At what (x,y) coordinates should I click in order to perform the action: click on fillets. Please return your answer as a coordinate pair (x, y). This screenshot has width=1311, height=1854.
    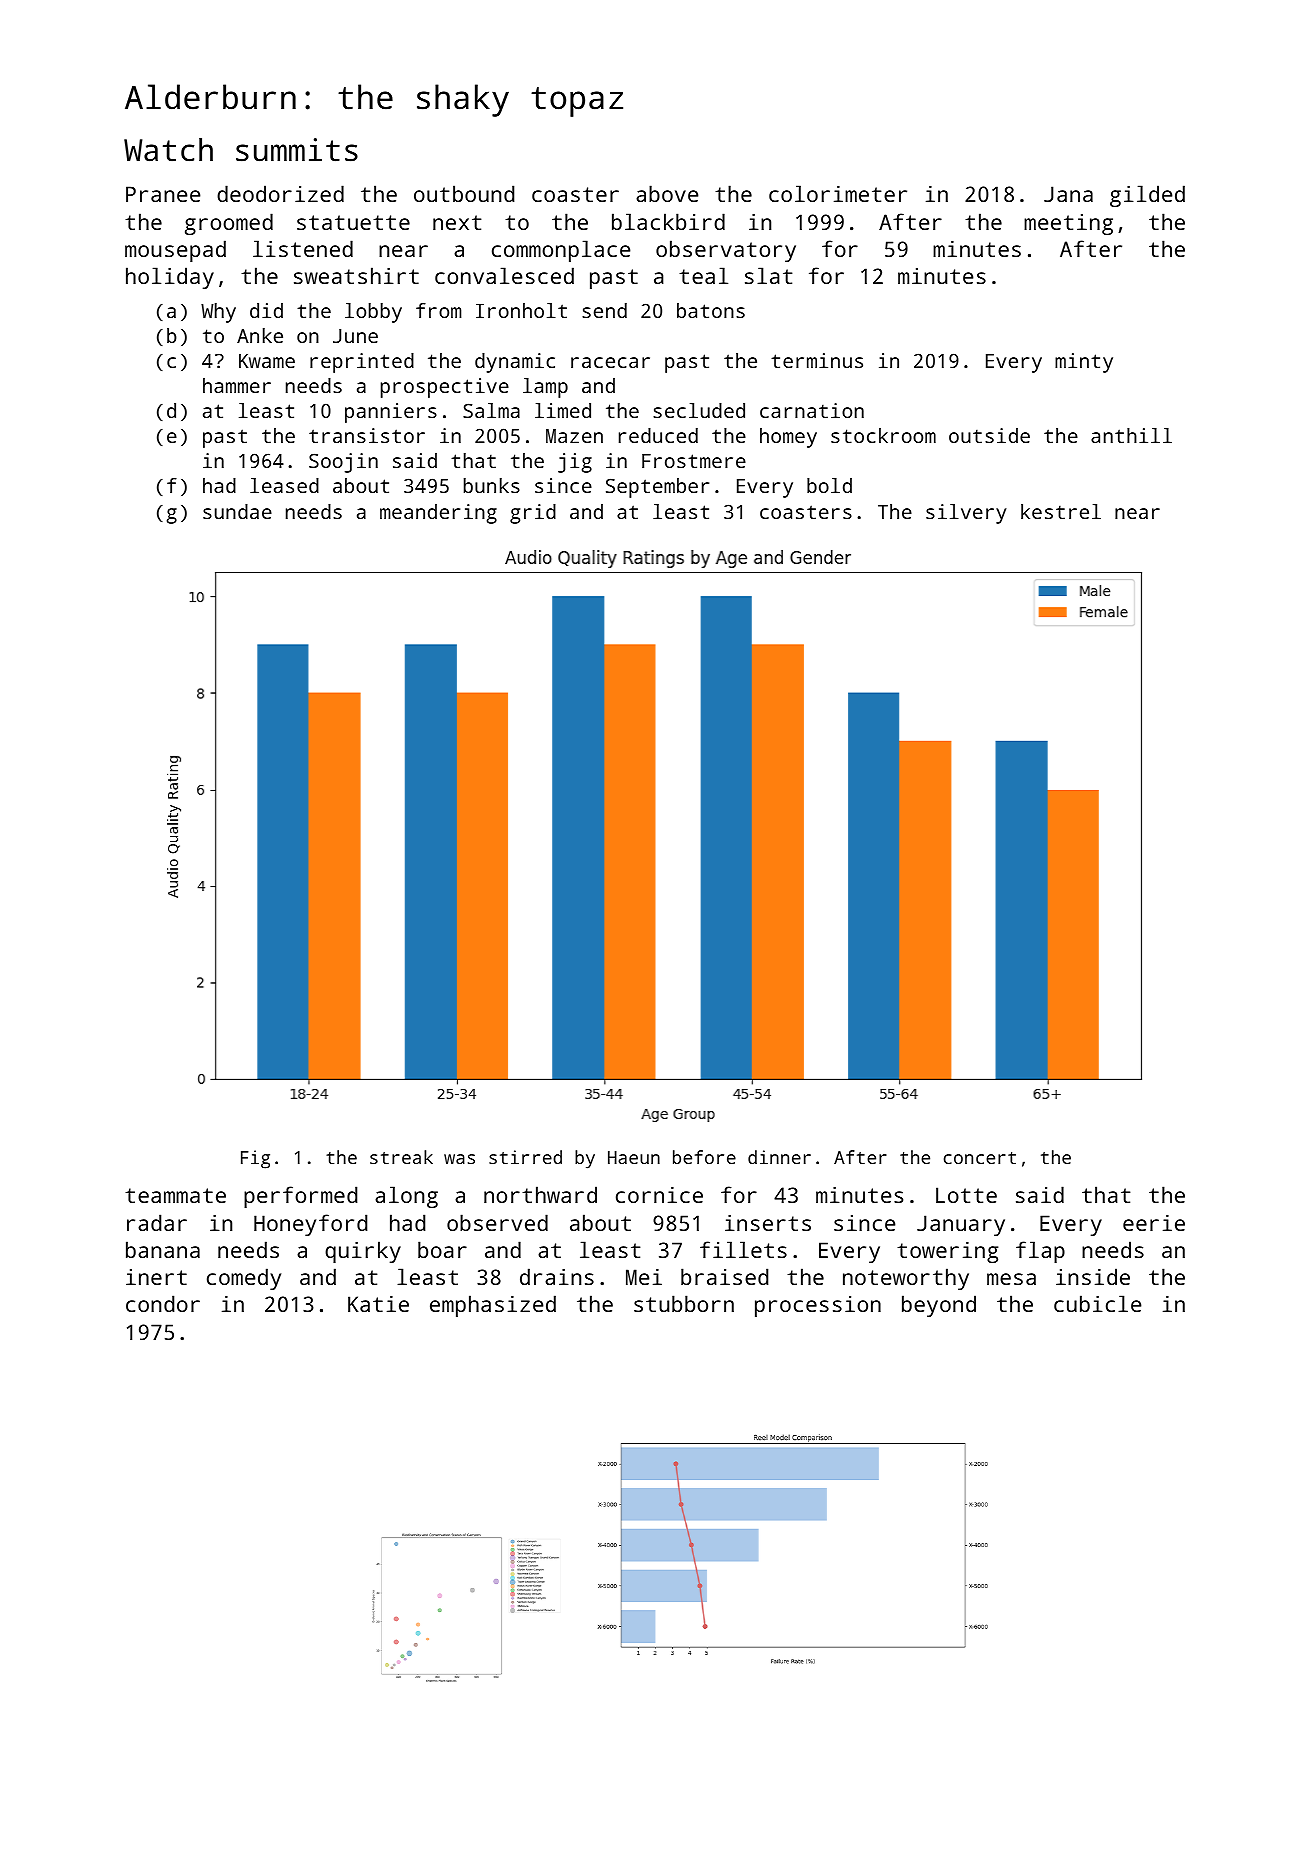
    Looking at the image, I should click on (743, 1249).
